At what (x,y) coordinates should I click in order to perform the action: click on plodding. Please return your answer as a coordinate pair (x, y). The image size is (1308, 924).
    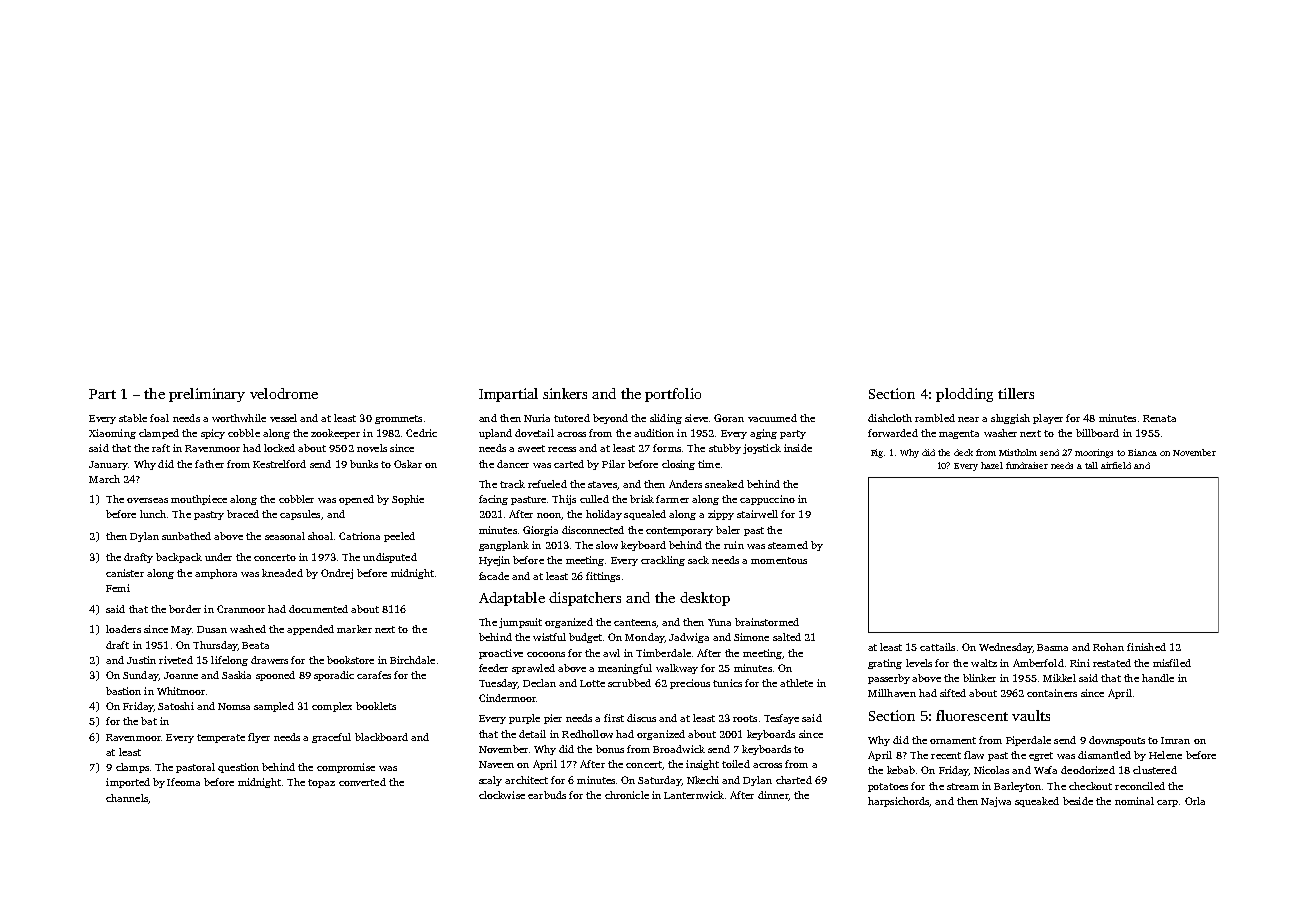
    Looking at the image, I should click on (964, 395).
